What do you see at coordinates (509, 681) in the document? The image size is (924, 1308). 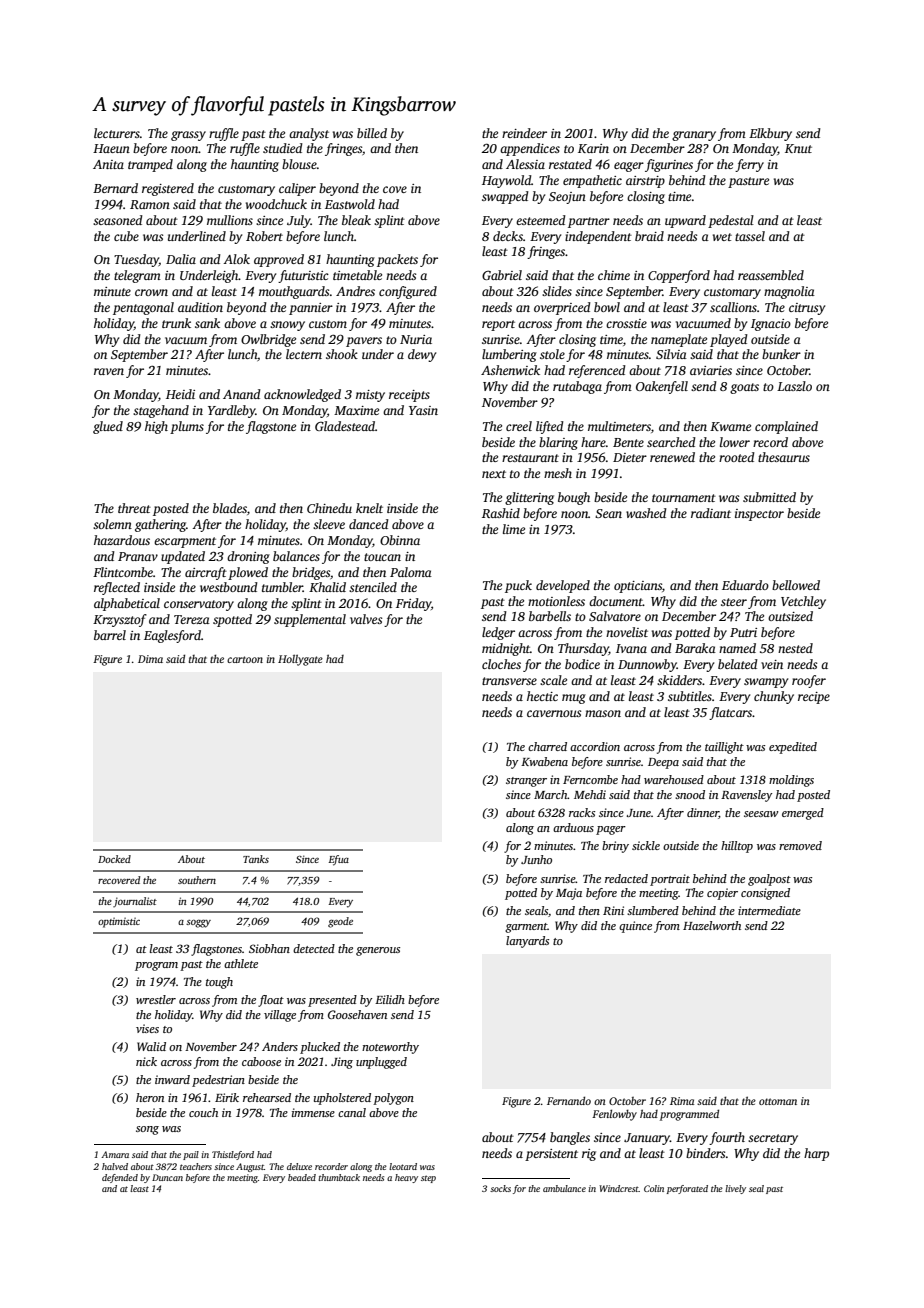 I see `transverse` at bounding box center [509, 681].
